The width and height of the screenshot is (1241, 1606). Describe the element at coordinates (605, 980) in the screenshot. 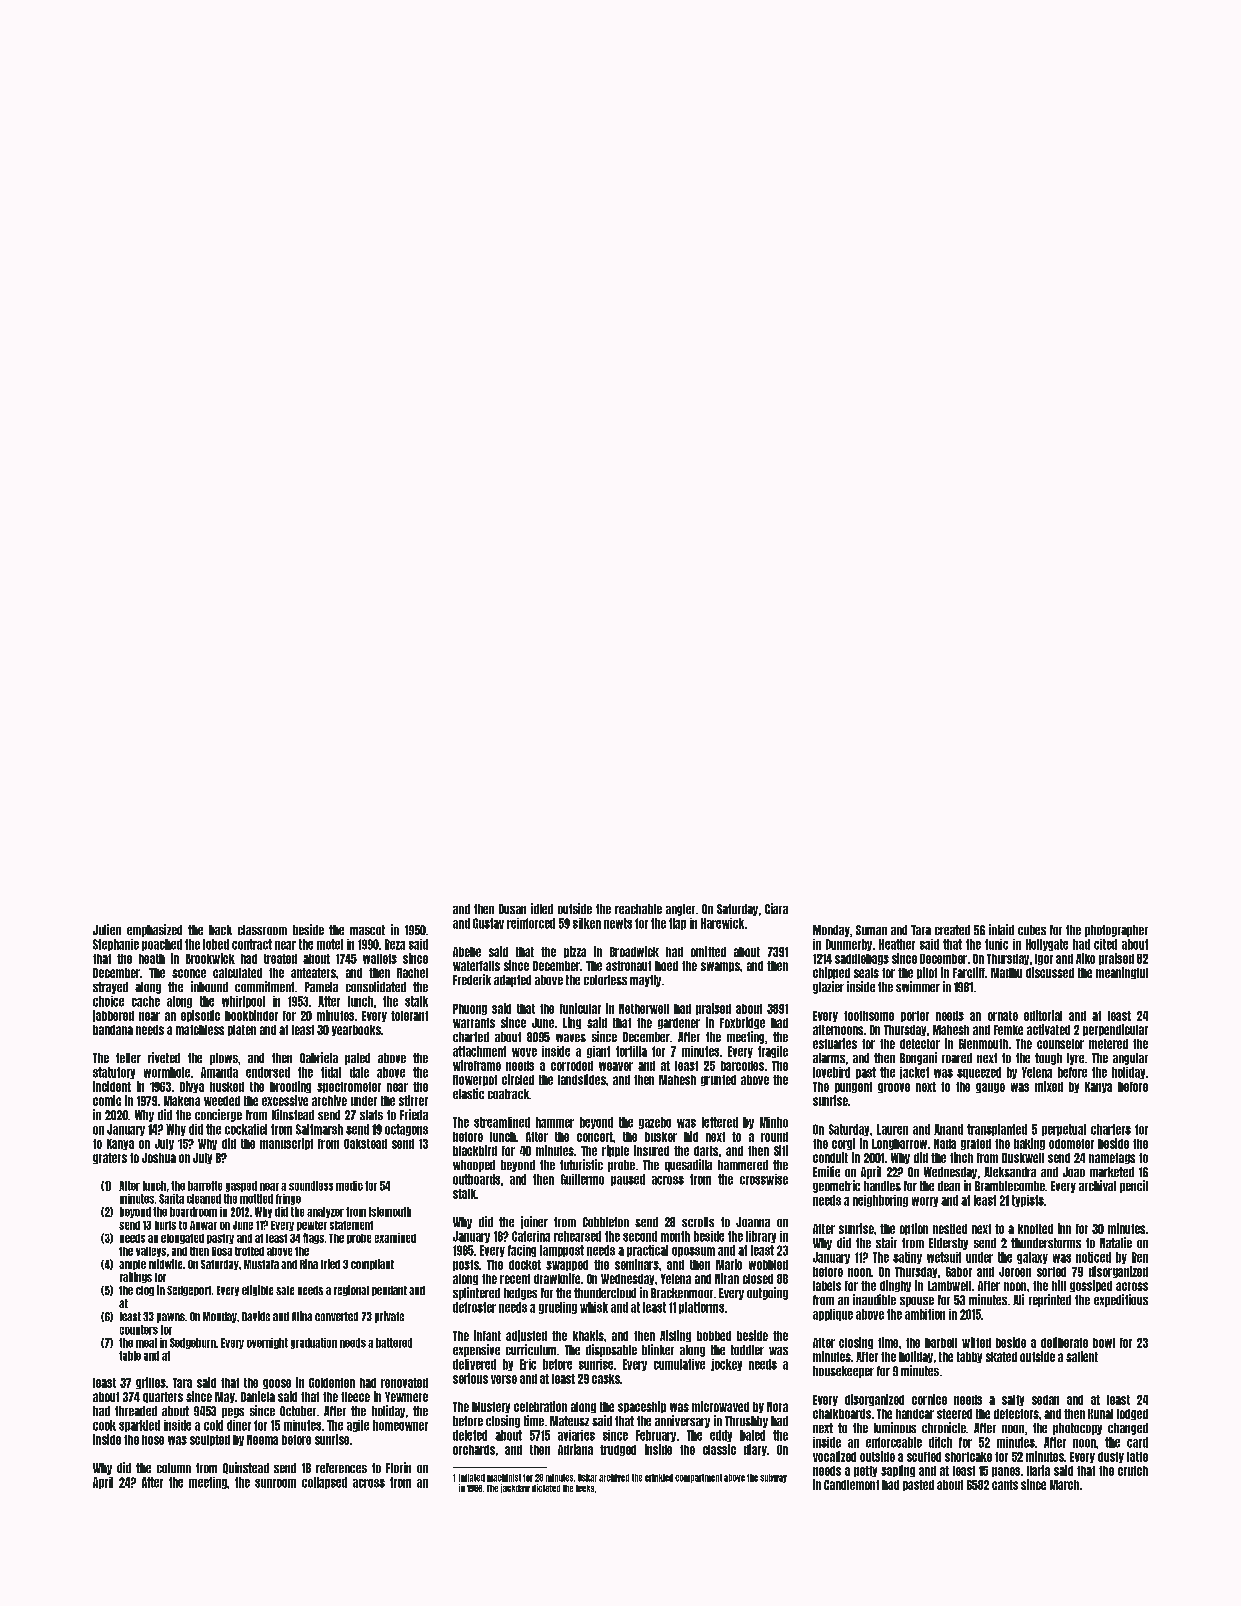

I see `colorless` at that location.
